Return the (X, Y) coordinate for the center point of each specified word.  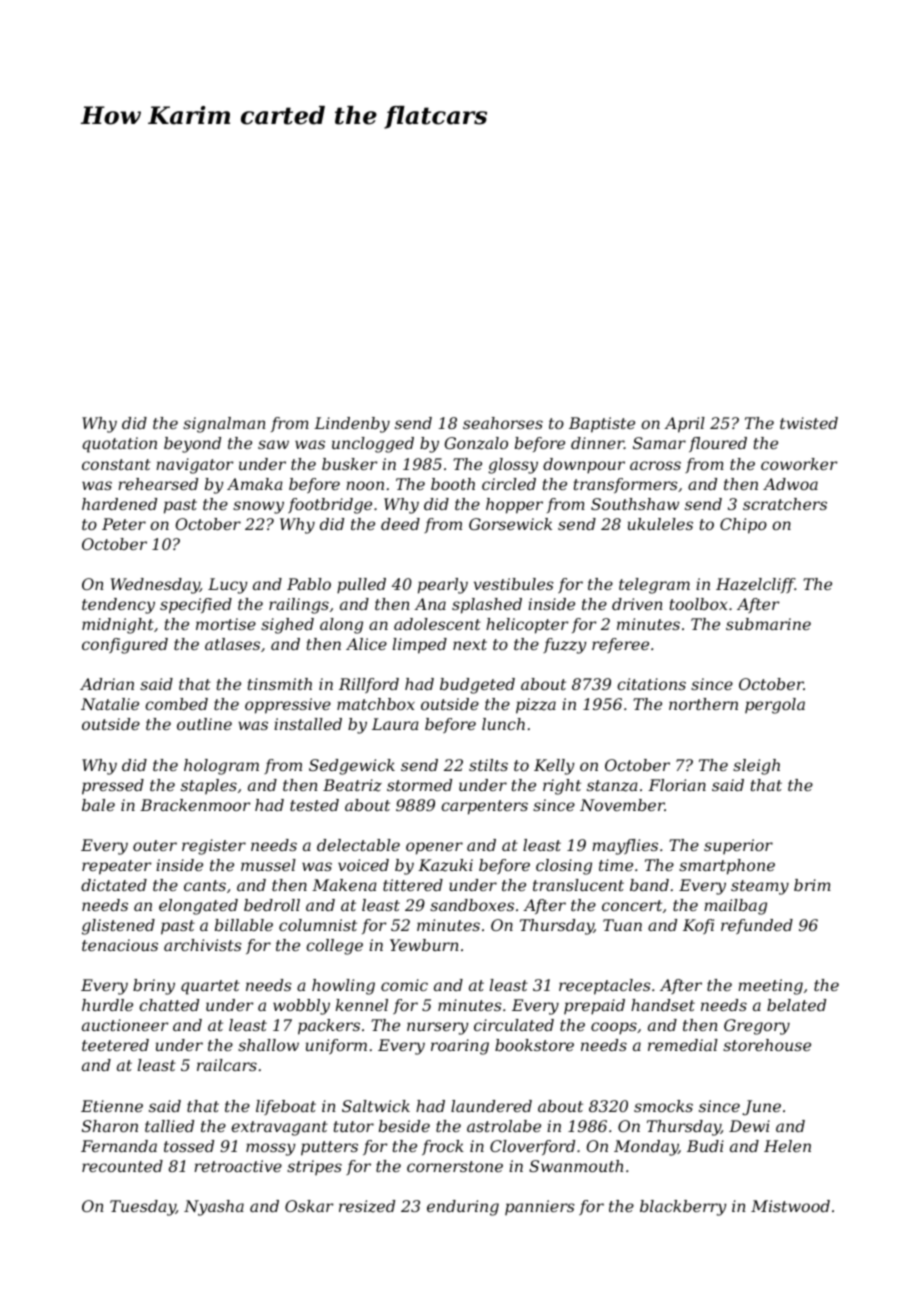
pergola (775, 706)
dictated (114, 885)
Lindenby (352, 425)
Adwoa (790, 484)
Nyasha (214, 1208)
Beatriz (352, 785)
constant (116, 464)
